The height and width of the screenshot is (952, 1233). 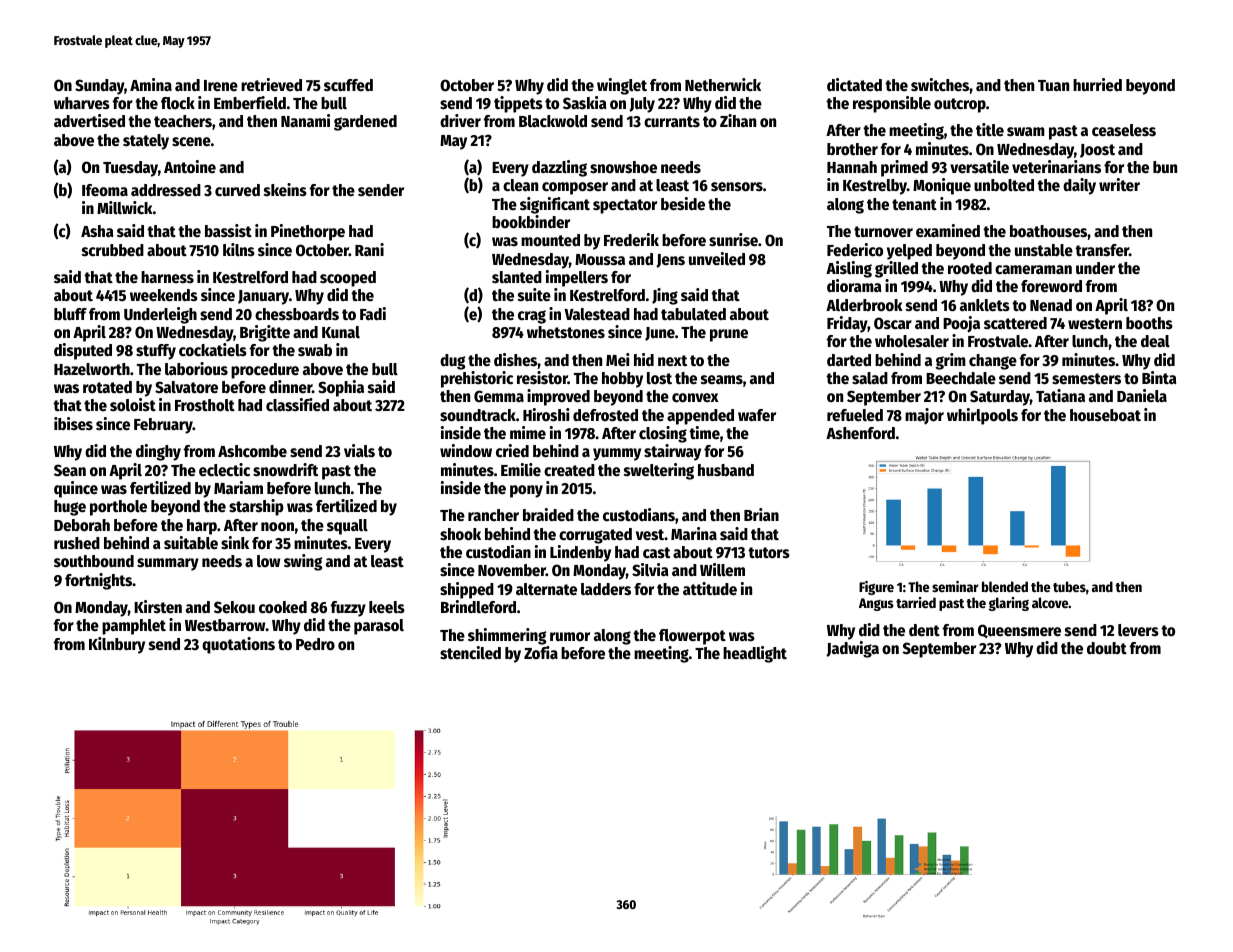 What do you see at coordinates (559, 168) in the screenshot?
I see `dazzling` at bounding box center [559, 168].
